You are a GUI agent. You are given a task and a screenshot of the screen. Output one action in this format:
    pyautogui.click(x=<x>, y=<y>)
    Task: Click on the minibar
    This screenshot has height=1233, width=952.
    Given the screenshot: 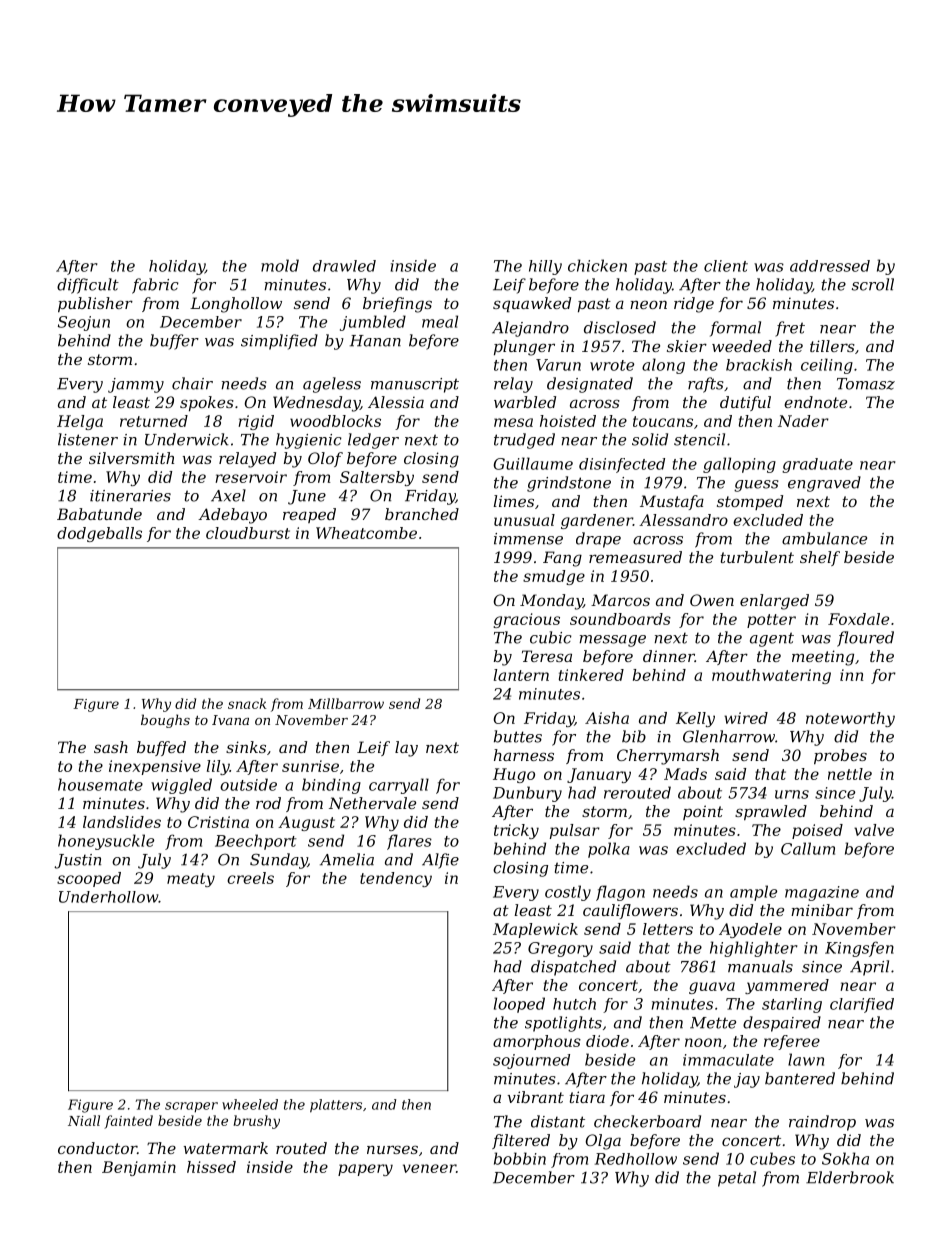 What is the action you would take?
    pyautogui.click(x=822, y=910)
